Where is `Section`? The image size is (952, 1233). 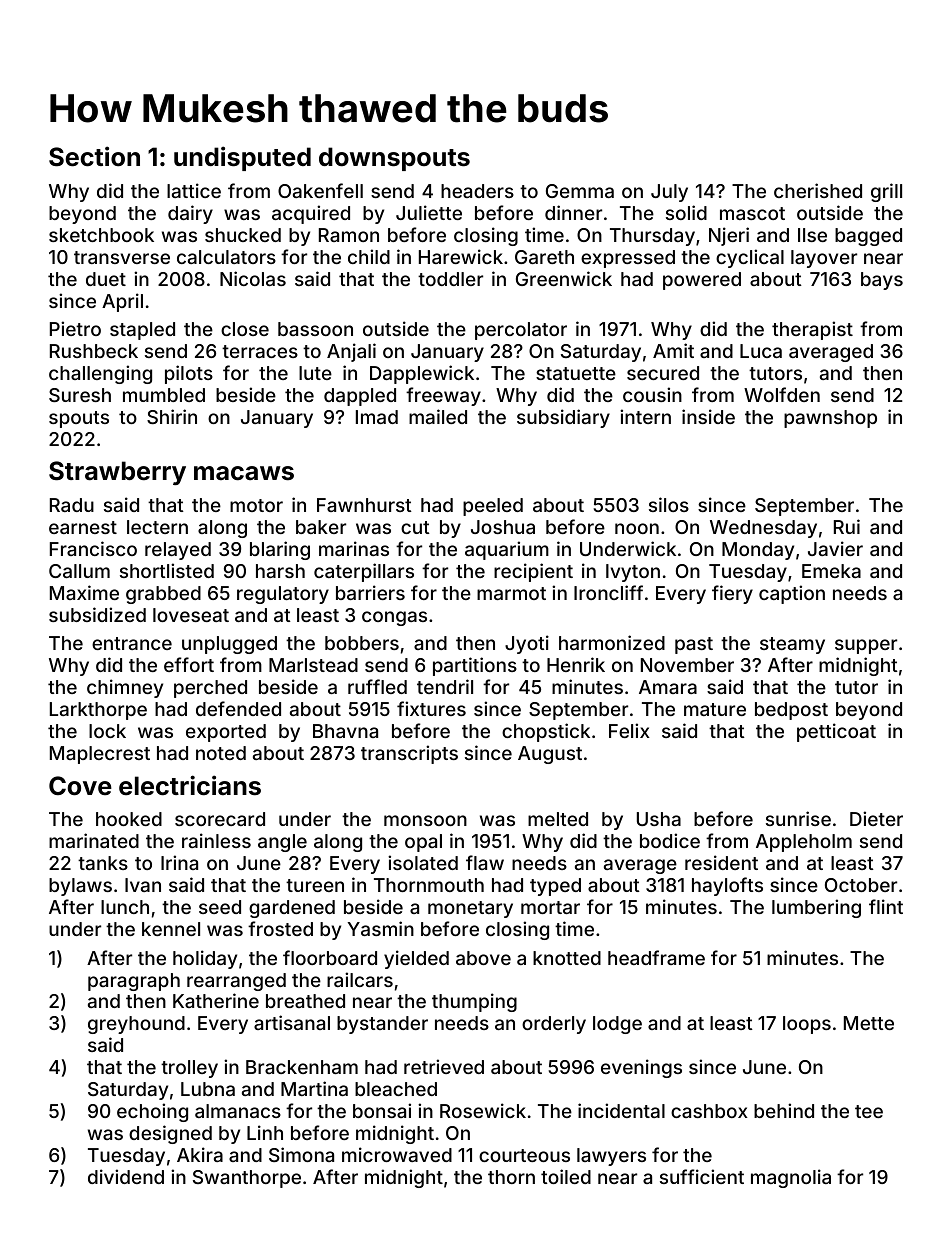
Section is located at coordinates (94, 156).
